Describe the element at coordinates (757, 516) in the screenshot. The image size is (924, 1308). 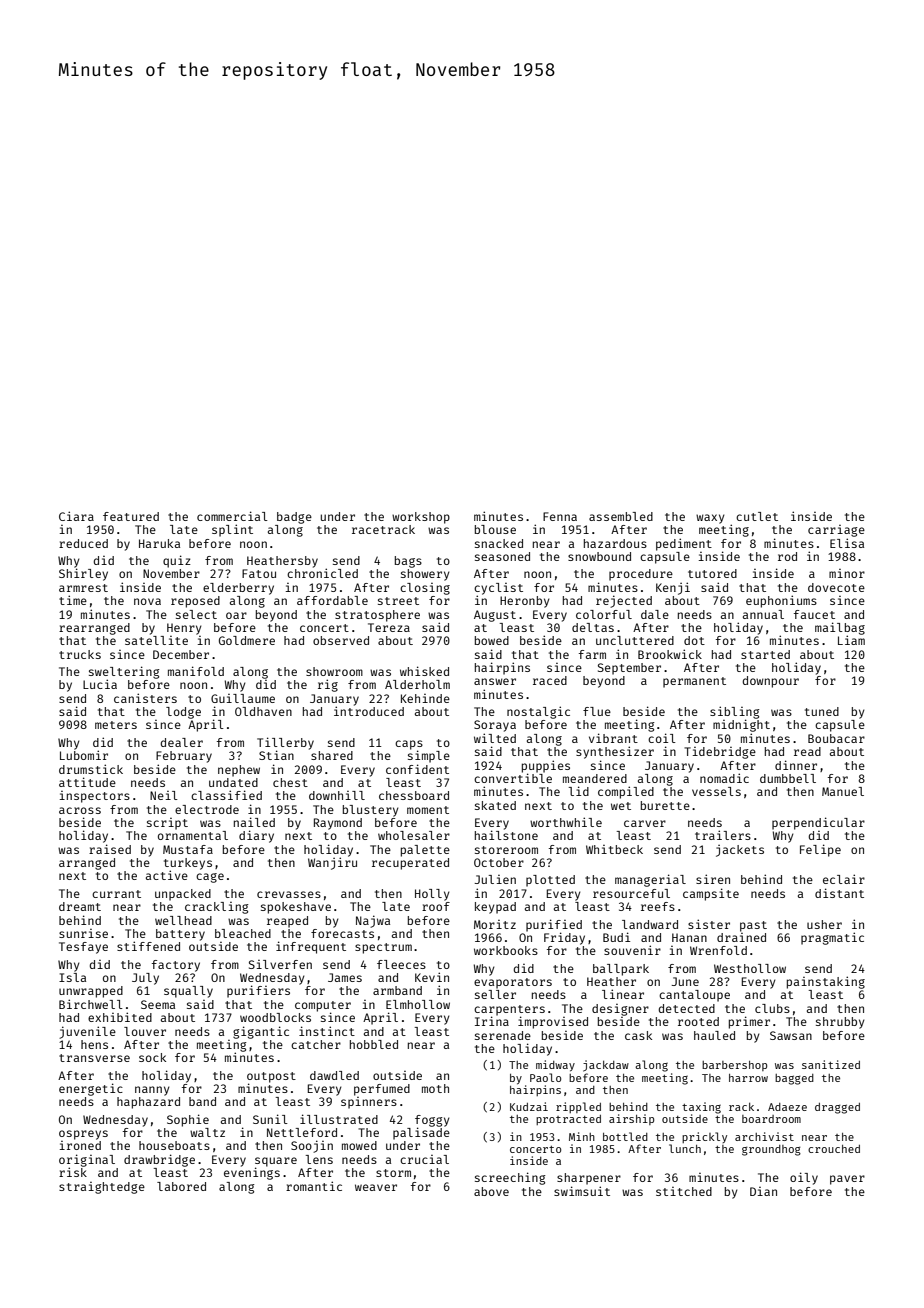
I see `cutlet` at that location.
